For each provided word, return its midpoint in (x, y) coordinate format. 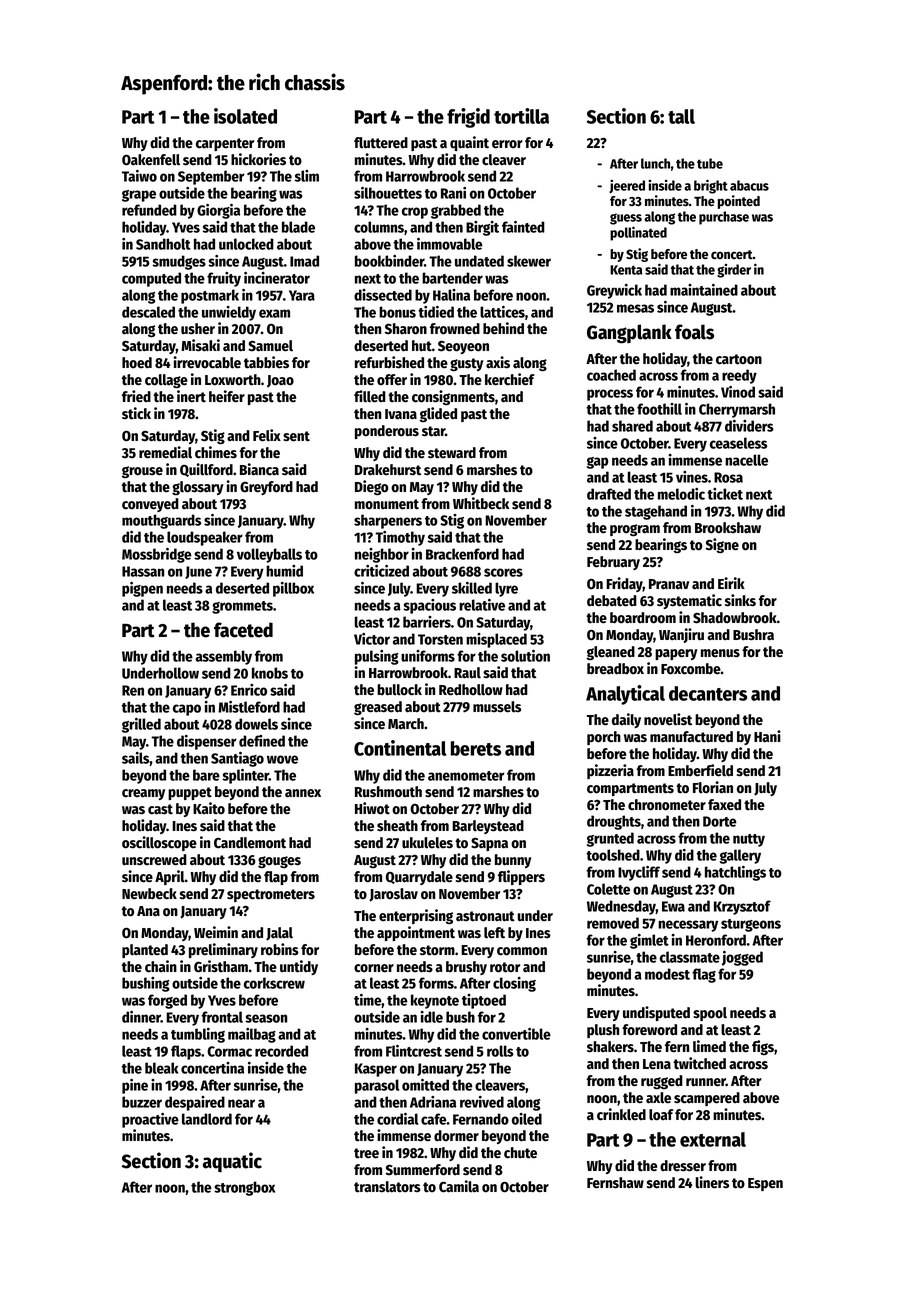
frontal (222, 1017)
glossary (198, 488)
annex (303, 793)
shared (632, 426)
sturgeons (751, 925)
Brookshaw (728, 528)
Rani (453, 193)
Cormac (229, 1051)
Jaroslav (393, 895)
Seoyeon (463, 347)
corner (374, 968)
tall (681, 116)
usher (198, 329)
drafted (609, 494)
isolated (245, 116)
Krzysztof (742, 907)
